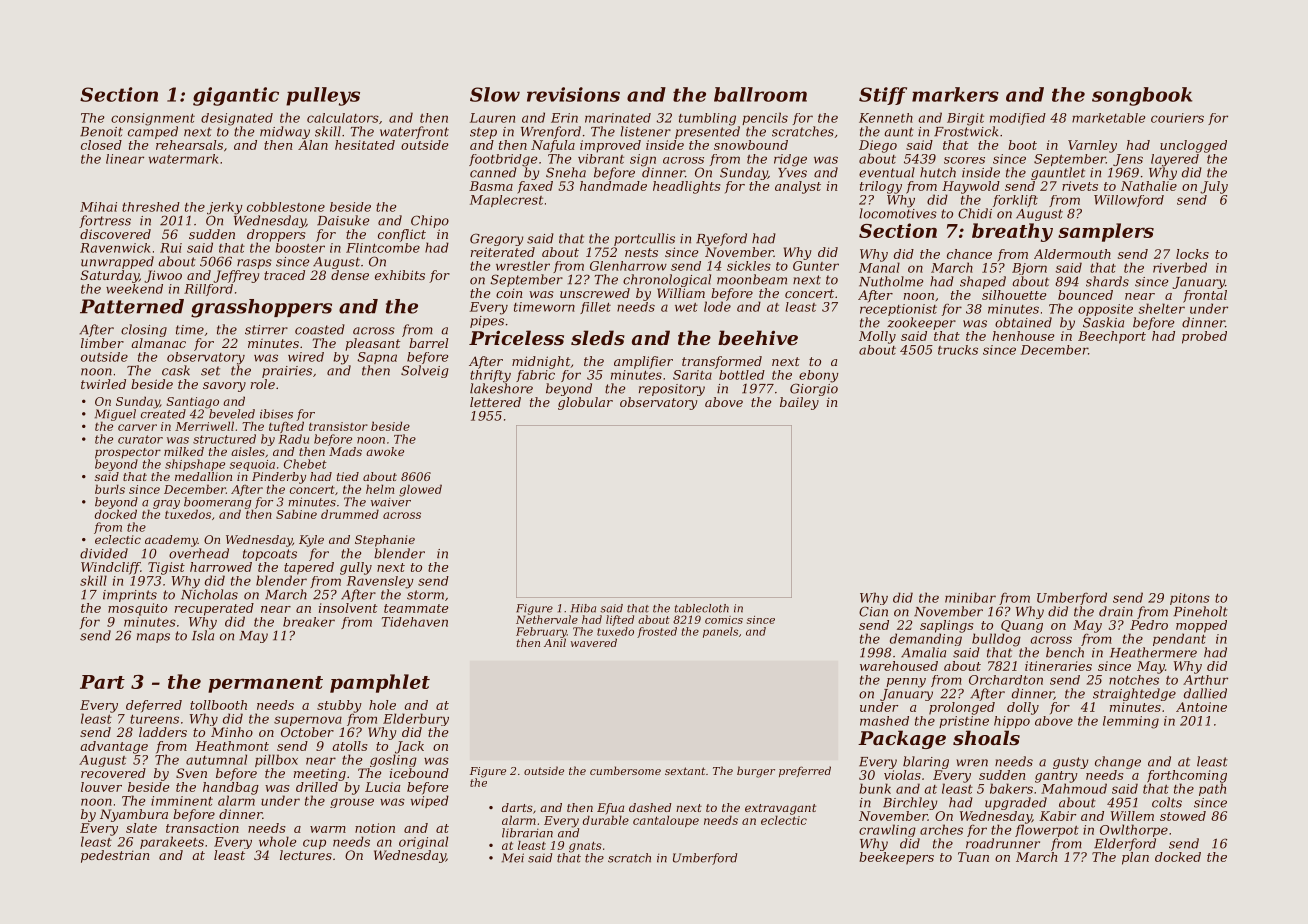  I want to click on warm, so click(328, 829).
